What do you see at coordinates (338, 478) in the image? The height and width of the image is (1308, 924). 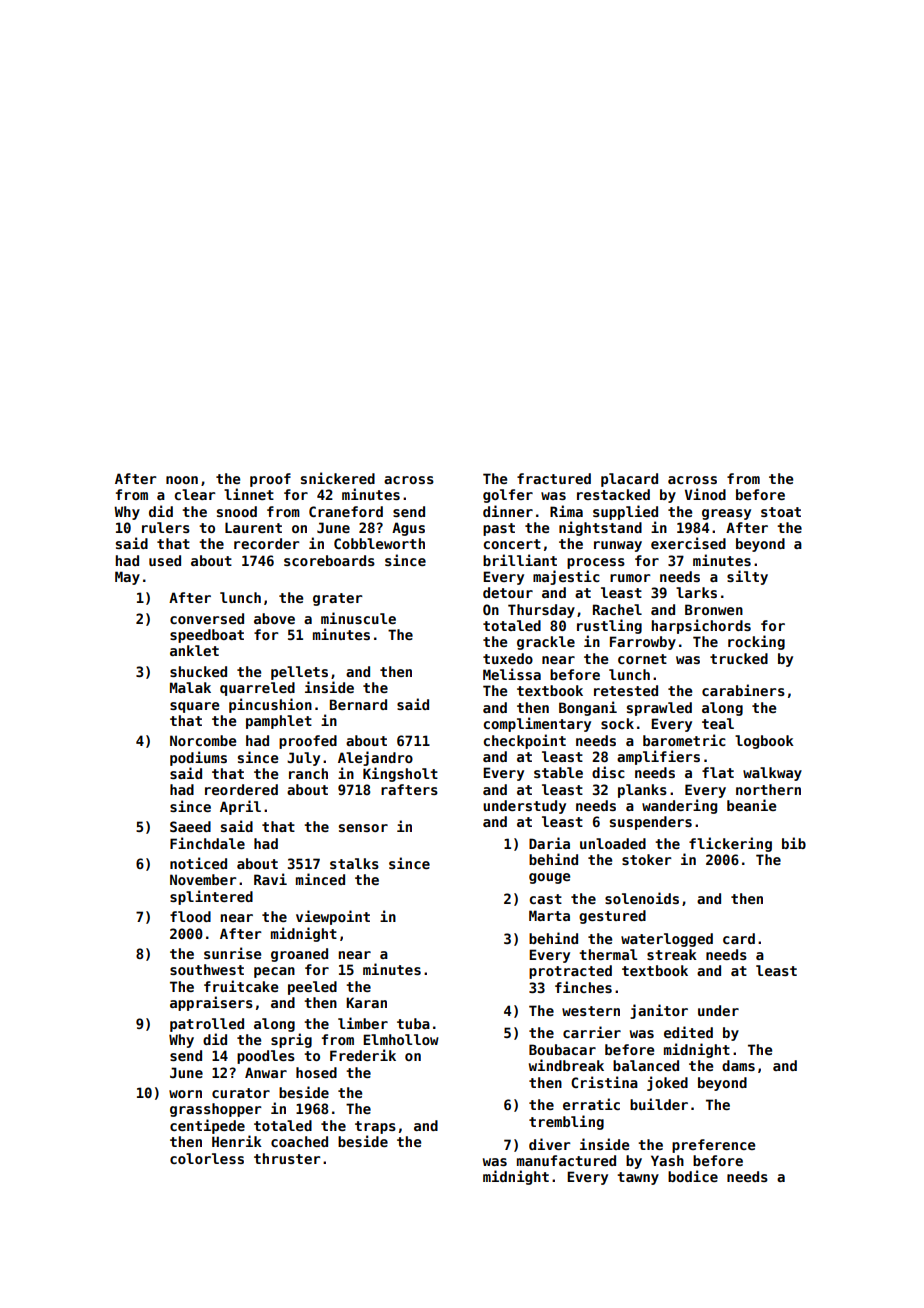 I see `snickered` at bounding box center [338, 478].
